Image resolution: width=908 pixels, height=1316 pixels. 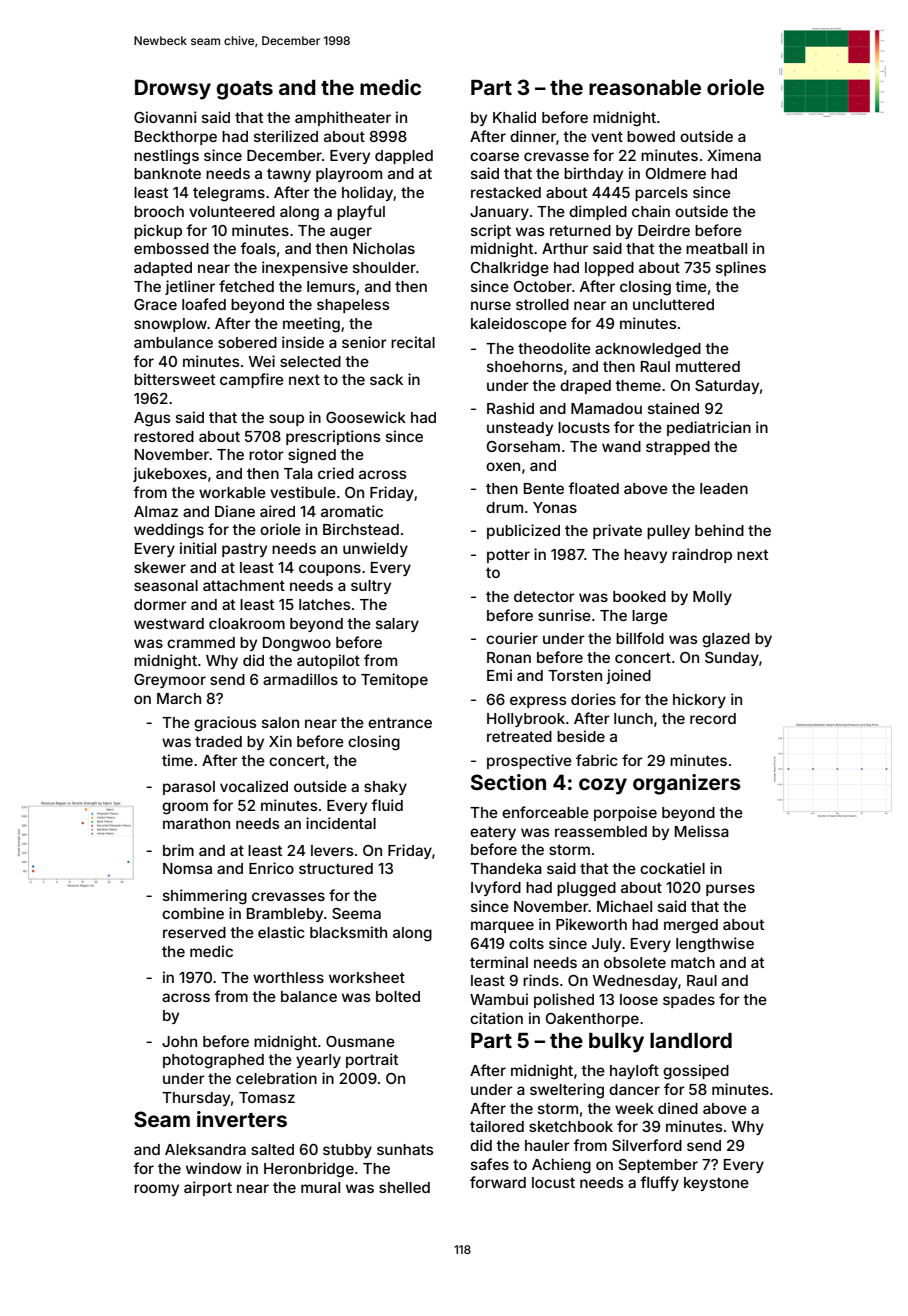 What do you see at coordinates (173, 89) in the page?
I see `Drowsy` at bounding box center [173, 89].
